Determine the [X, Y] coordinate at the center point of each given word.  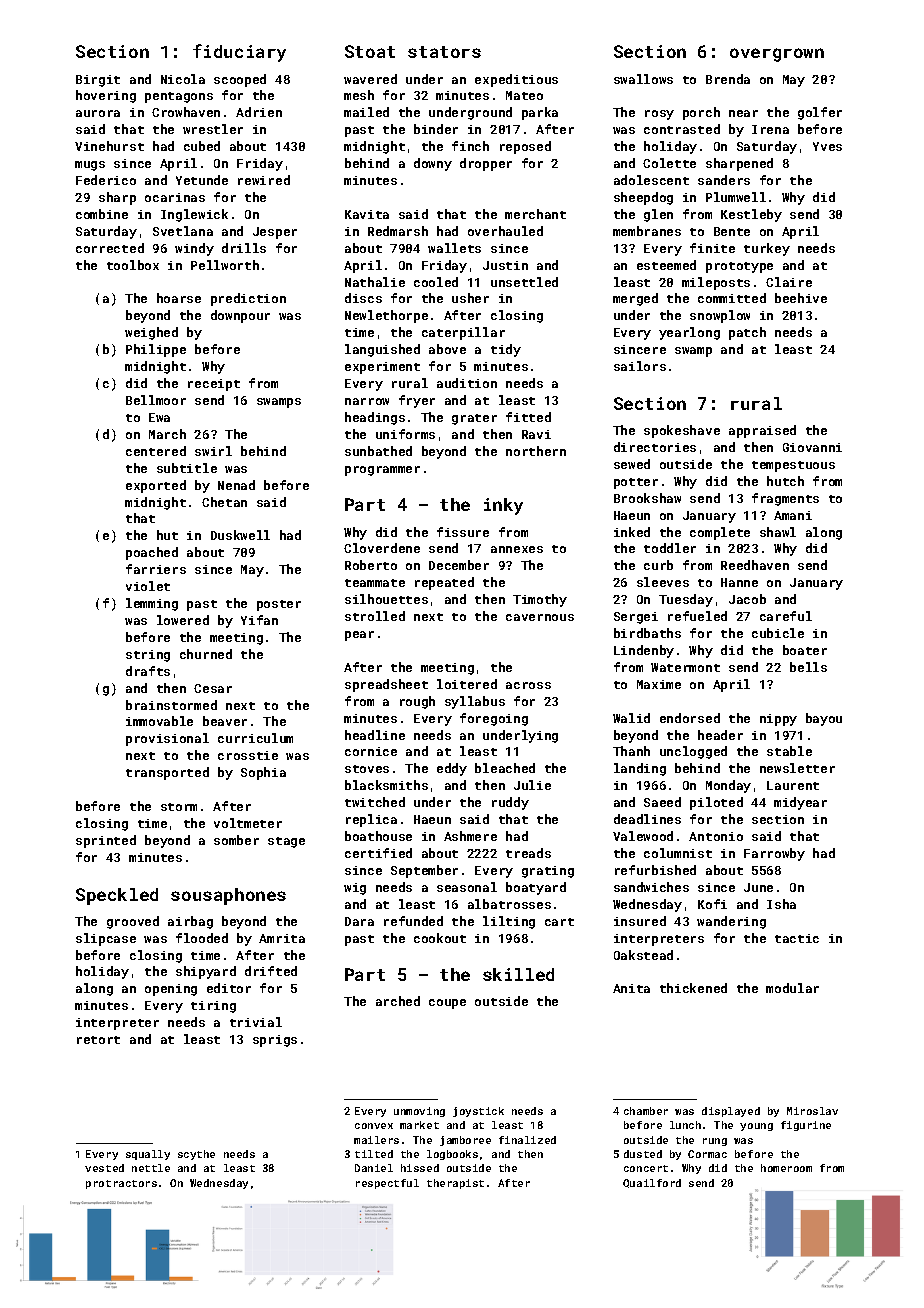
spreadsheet [386, 685]
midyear [800, 803]
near [743, 113]
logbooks [452, 1155]
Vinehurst [109, 146]
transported [167, 773]
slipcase [106, 939]
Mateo [524, 95]
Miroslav [812, 1111]
